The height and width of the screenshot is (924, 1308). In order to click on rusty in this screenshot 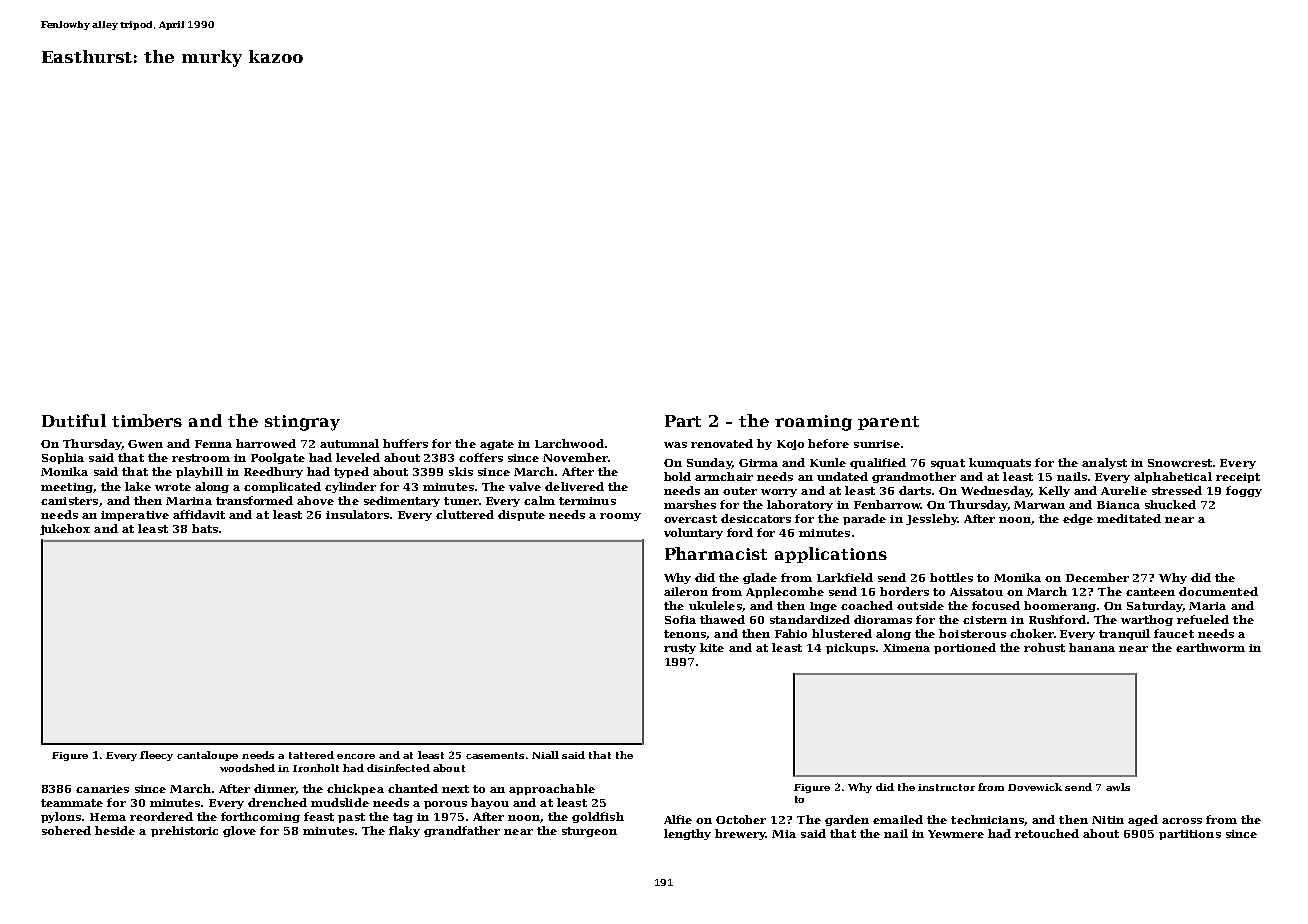, I will do `click(680, 649)`.
